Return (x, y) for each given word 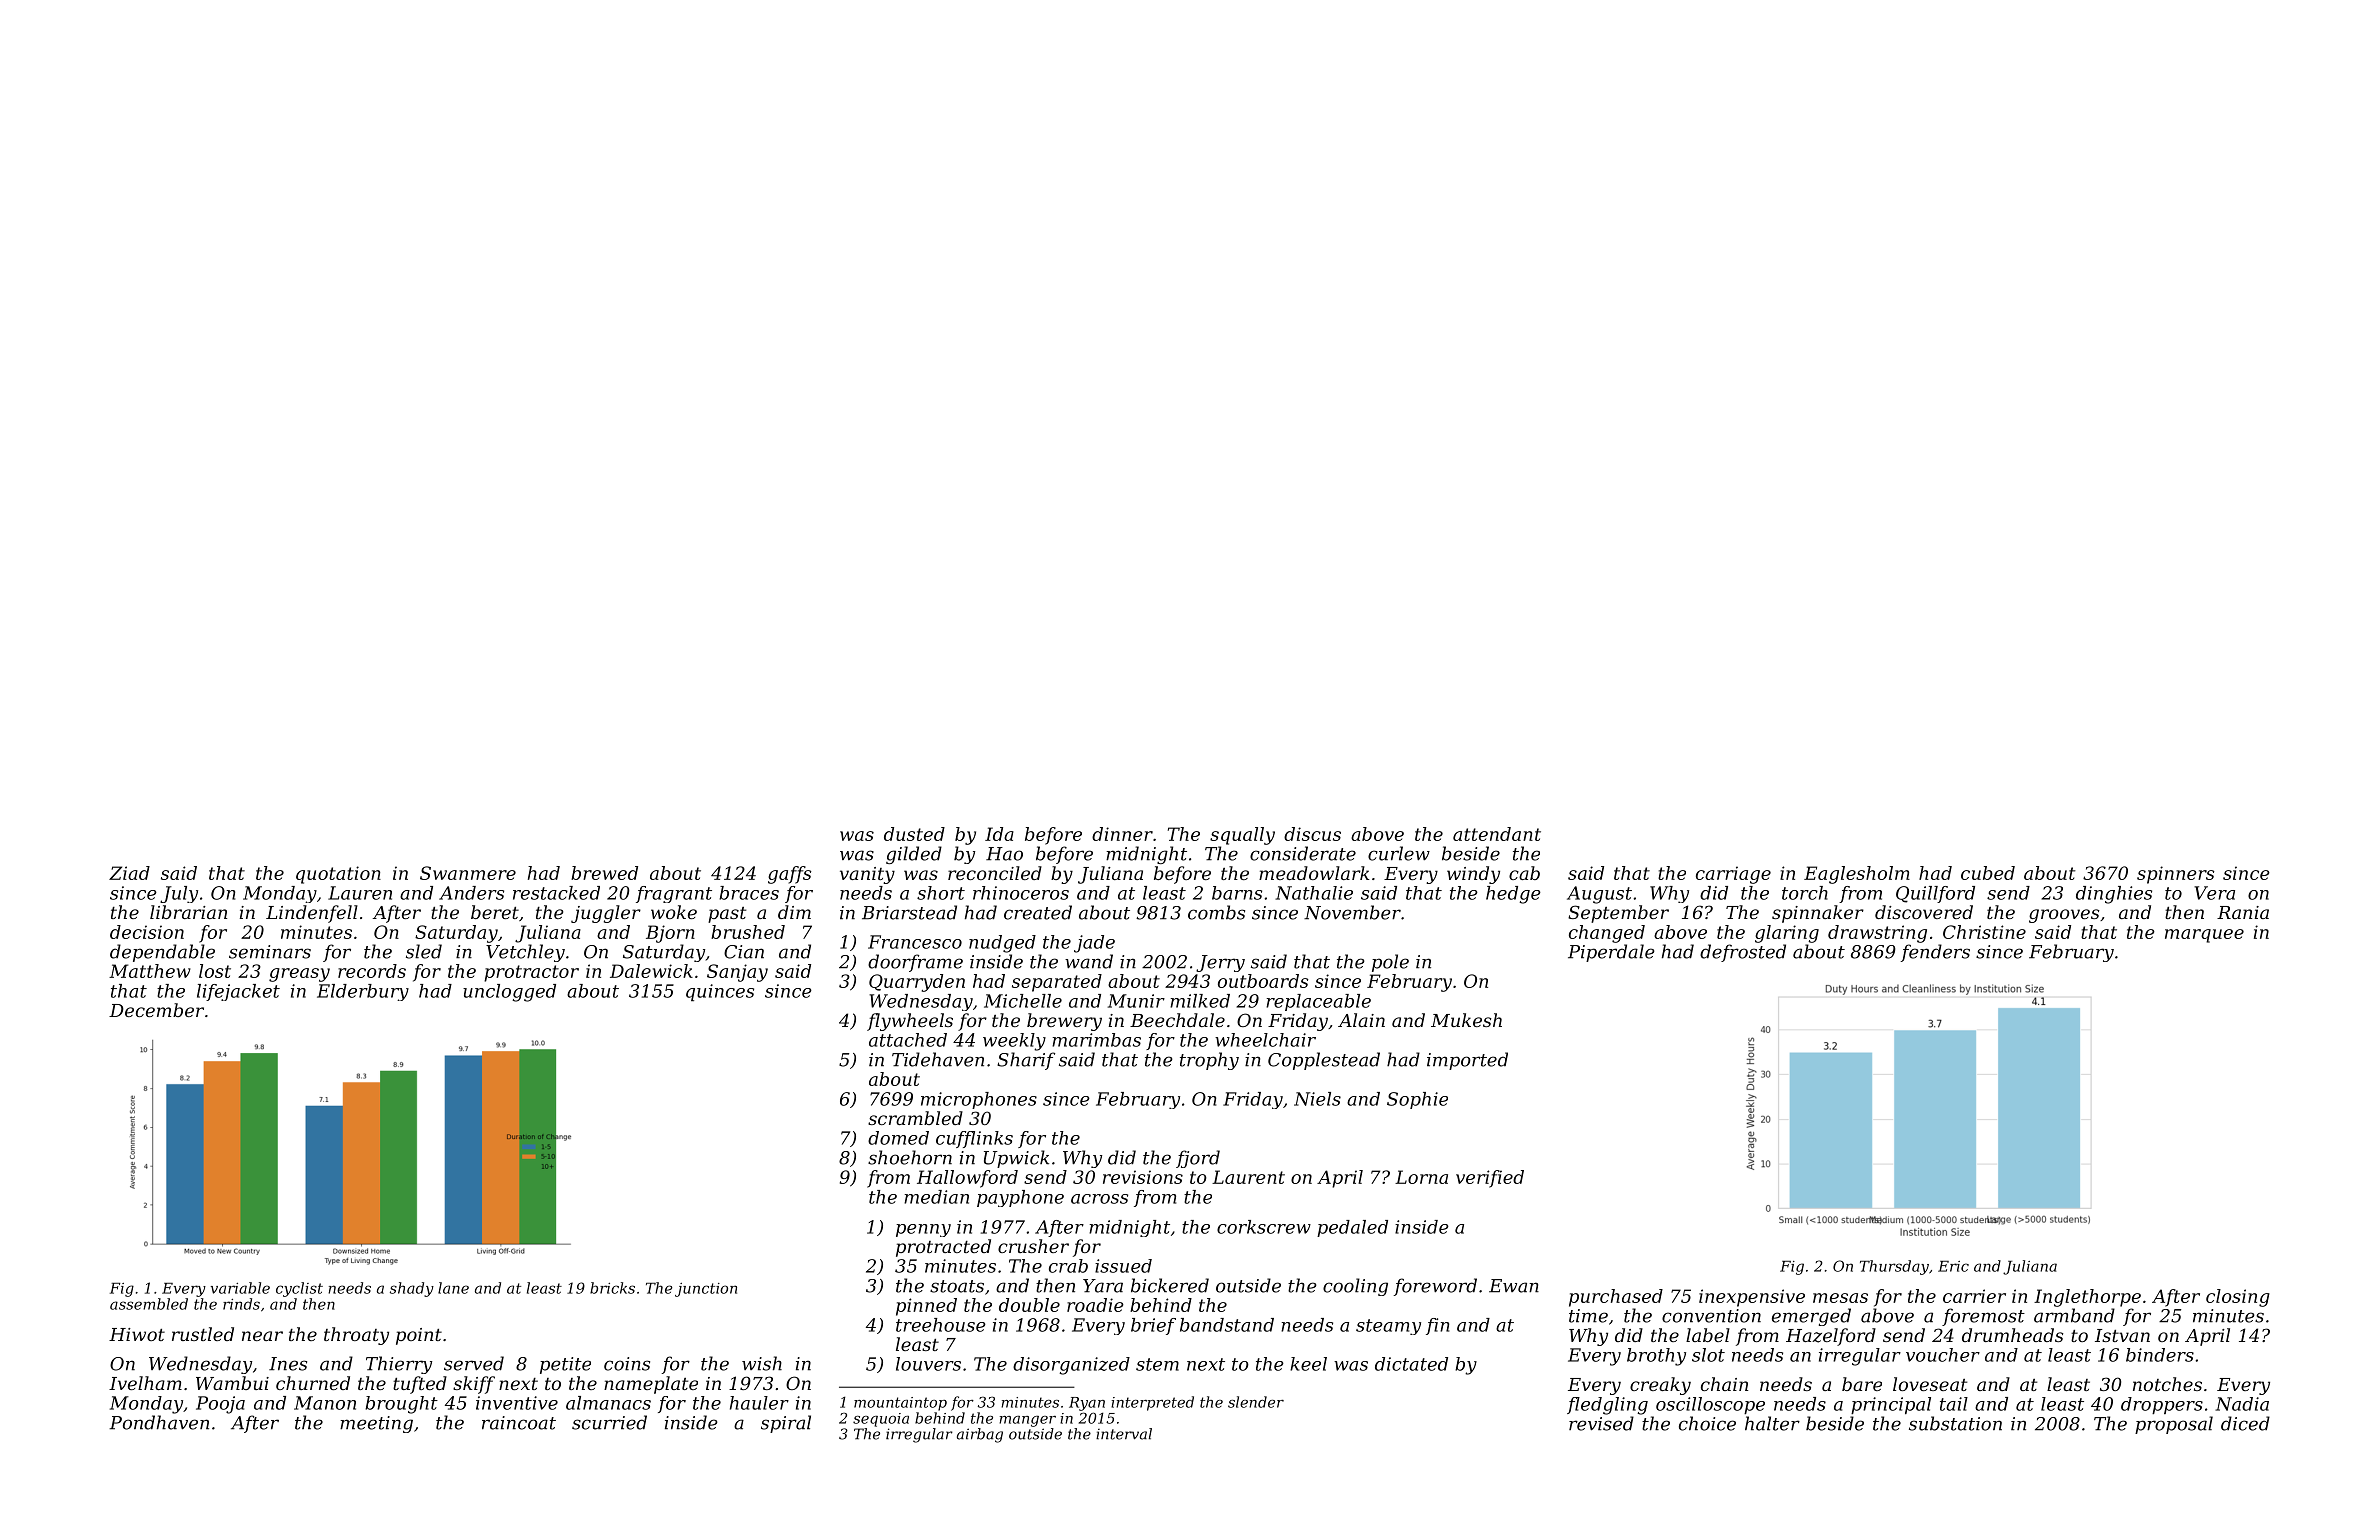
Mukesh (1466, 1020)
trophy (1209, 1061)
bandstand (1227, 1325)
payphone (1020, 1198)
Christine (1984, 932)
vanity (867, 875)
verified (1490, 1179)
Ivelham (145, 1383)
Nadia (2242, 1404)
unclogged (509, 993)
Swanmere (468, 873)
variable (240, 1288)
